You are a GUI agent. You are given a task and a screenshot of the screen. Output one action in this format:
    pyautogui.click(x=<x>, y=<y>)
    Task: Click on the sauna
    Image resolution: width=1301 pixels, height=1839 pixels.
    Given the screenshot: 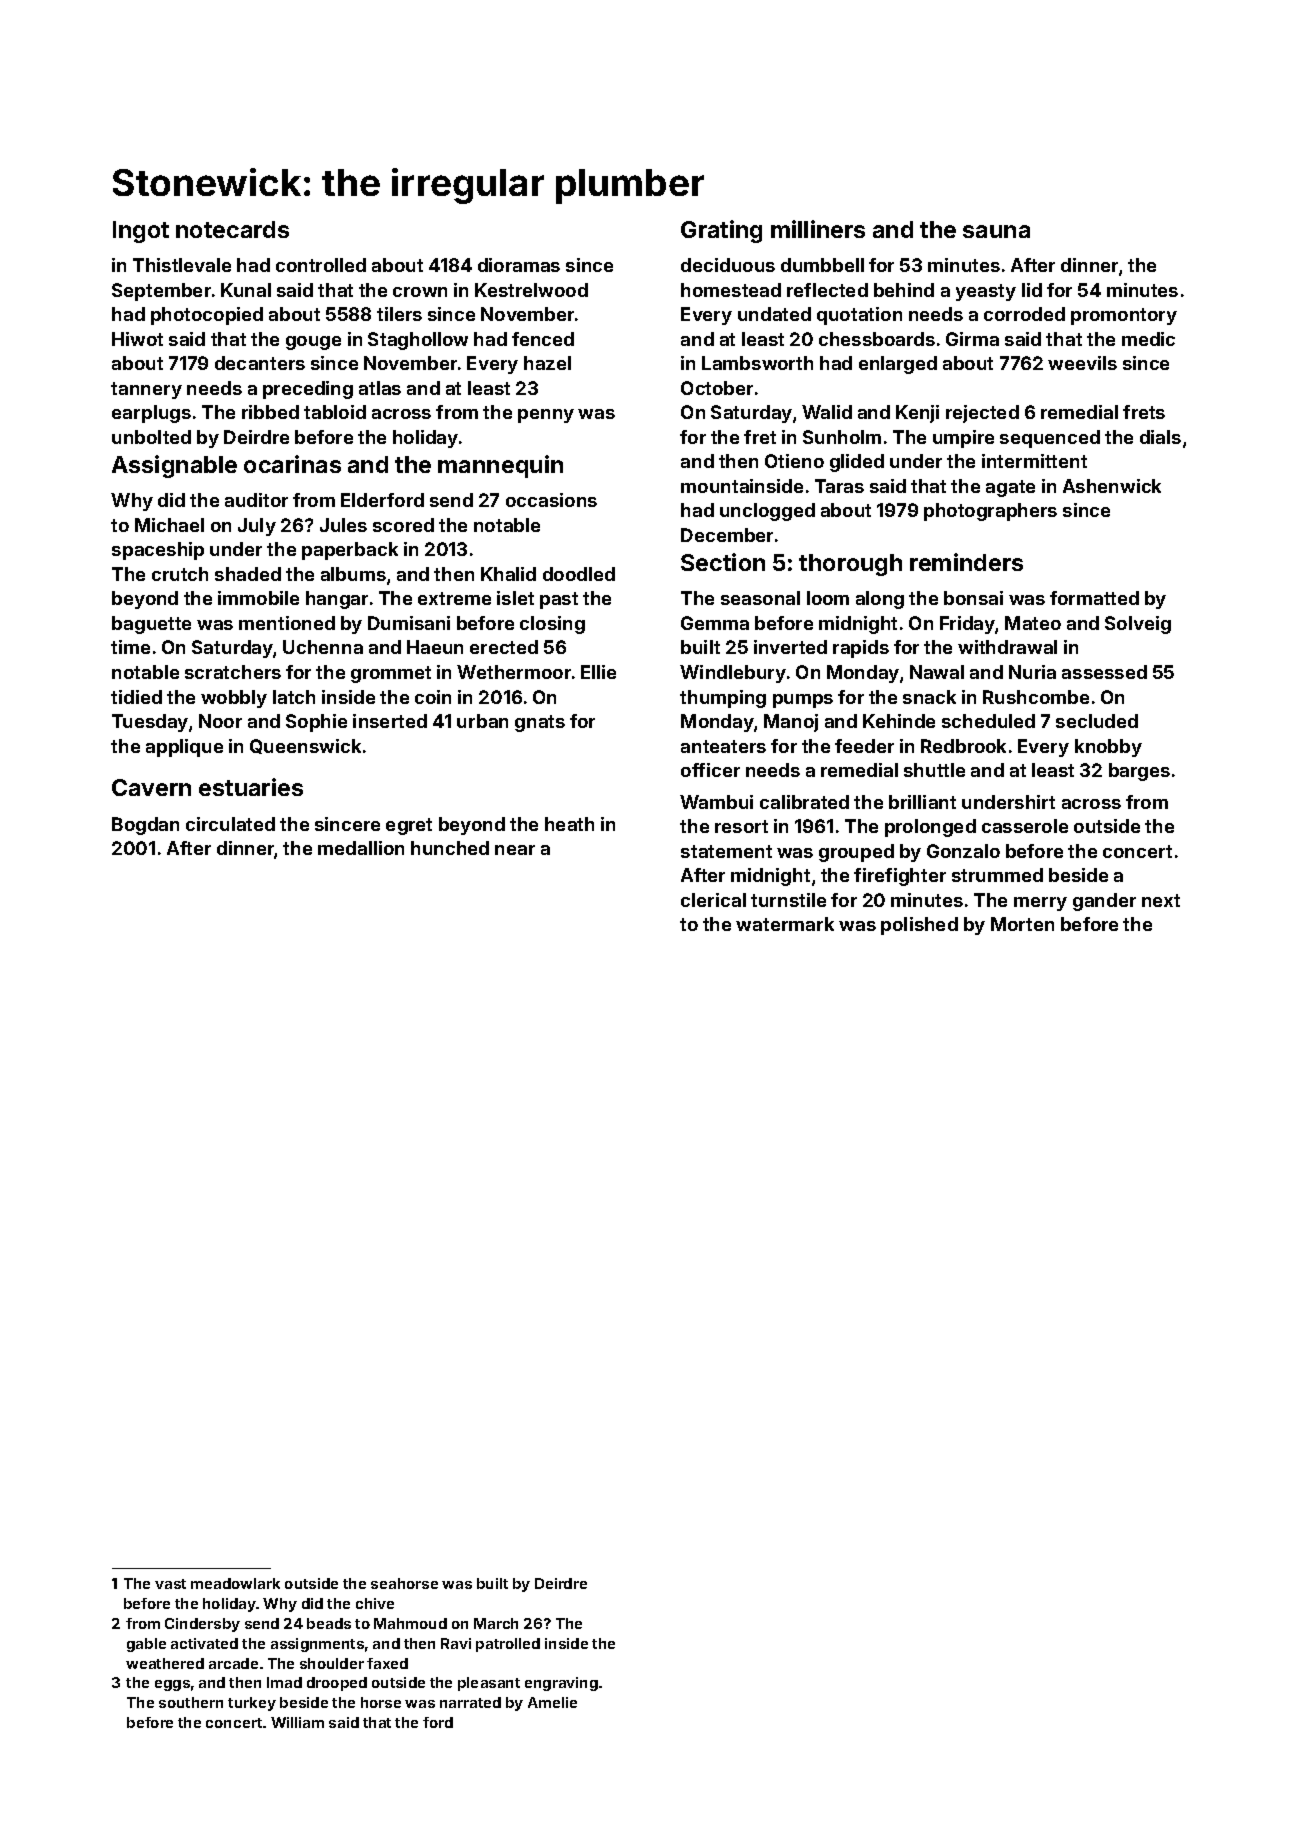 What is the action you would take?
    pyautogui.click(x=996, y=231)
